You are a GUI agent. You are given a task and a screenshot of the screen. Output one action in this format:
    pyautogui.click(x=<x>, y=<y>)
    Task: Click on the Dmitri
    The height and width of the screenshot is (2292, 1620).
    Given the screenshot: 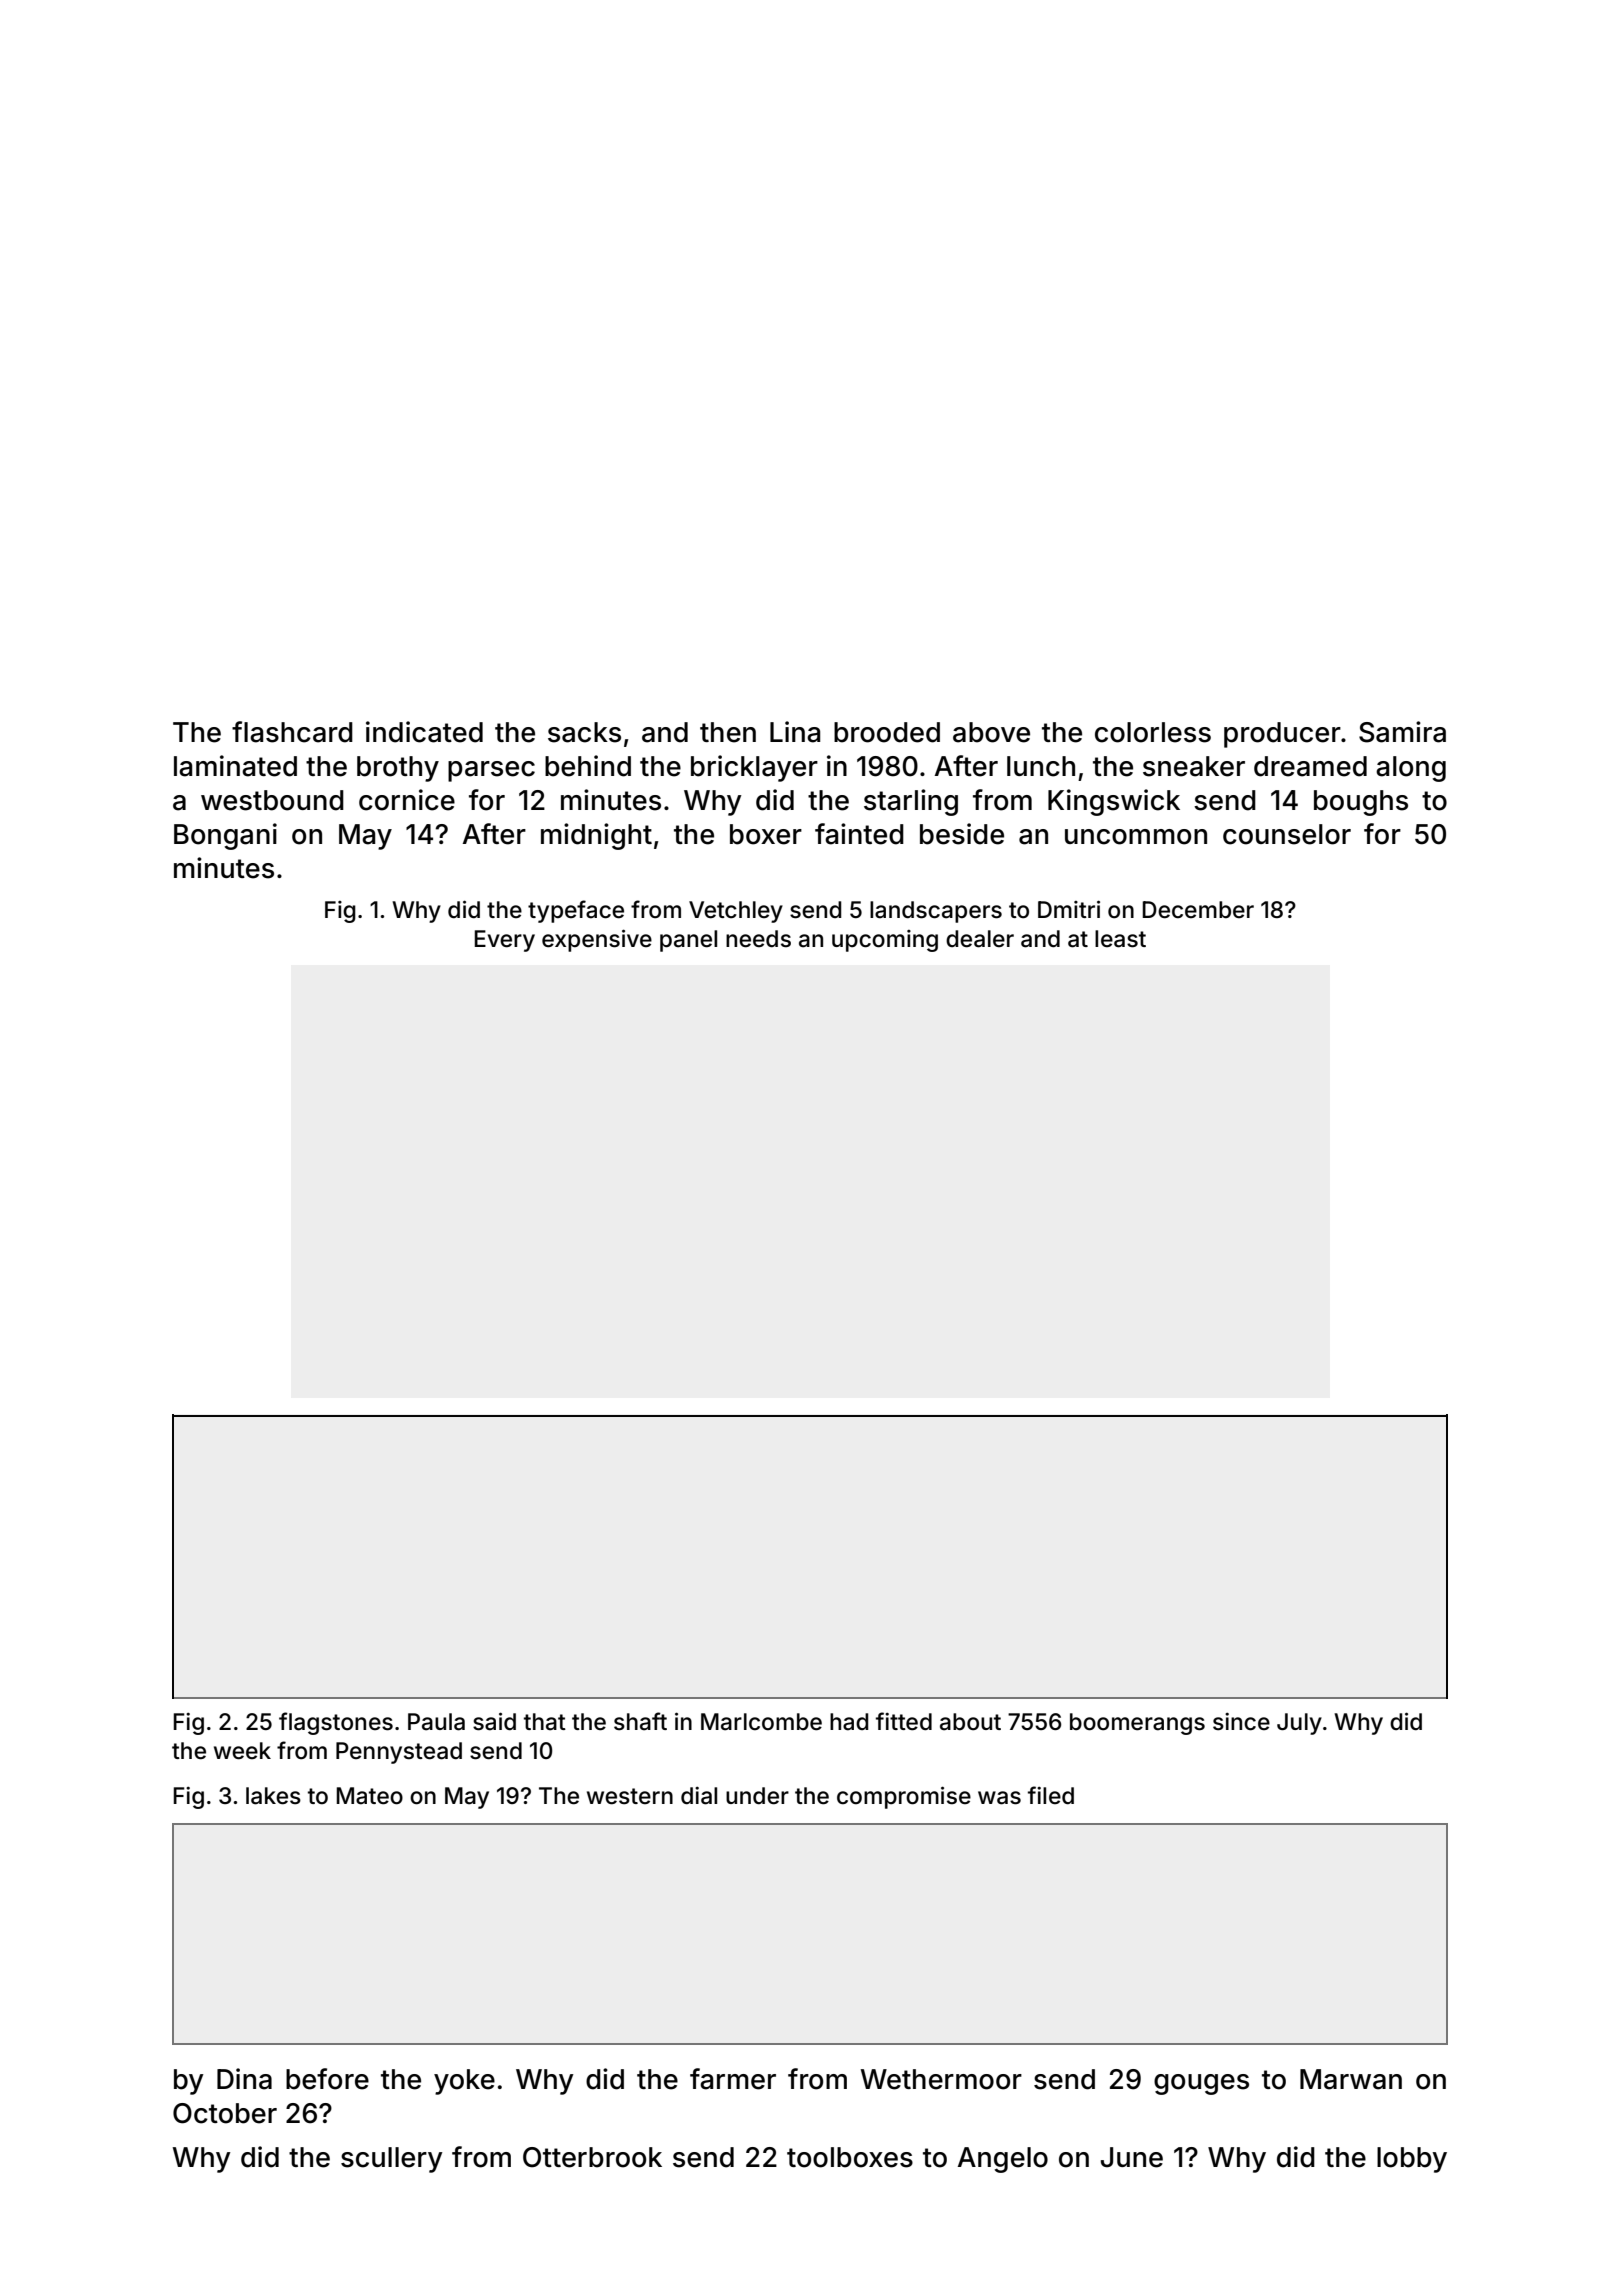 What is the action you would take?
    pyautogui.click(x=1069, y=909)
